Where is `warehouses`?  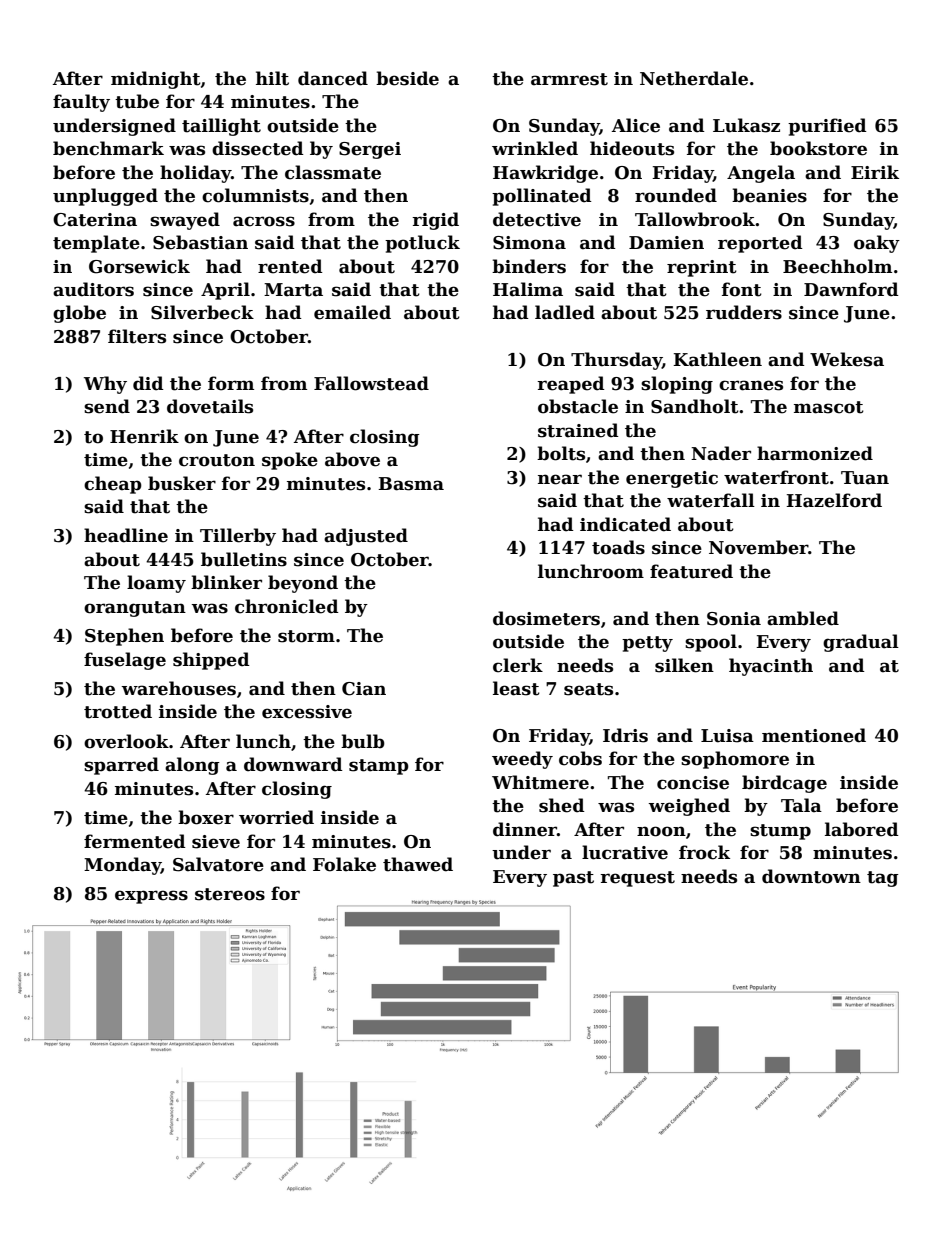 warehouses is located at coordinates (179, 688).
